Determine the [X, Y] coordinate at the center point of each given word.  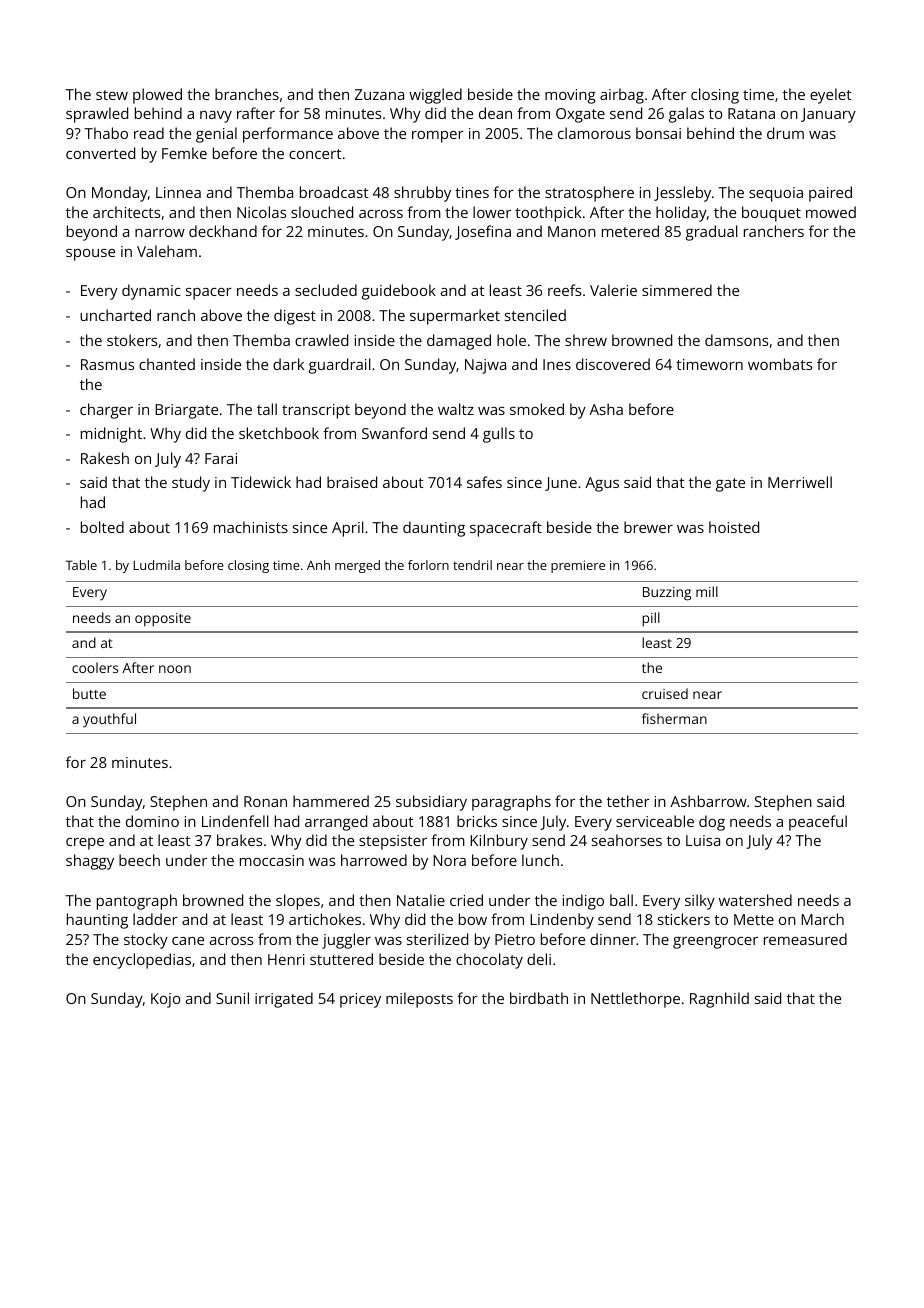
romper [438, 137]
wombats [780, 364]
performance [288, 135]
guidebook [399, 292]
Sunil [232, 998]
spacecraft [506, 529]
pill [651, 619]
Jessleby [682, 194]
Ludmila [157, 565]
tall [267, 409]
